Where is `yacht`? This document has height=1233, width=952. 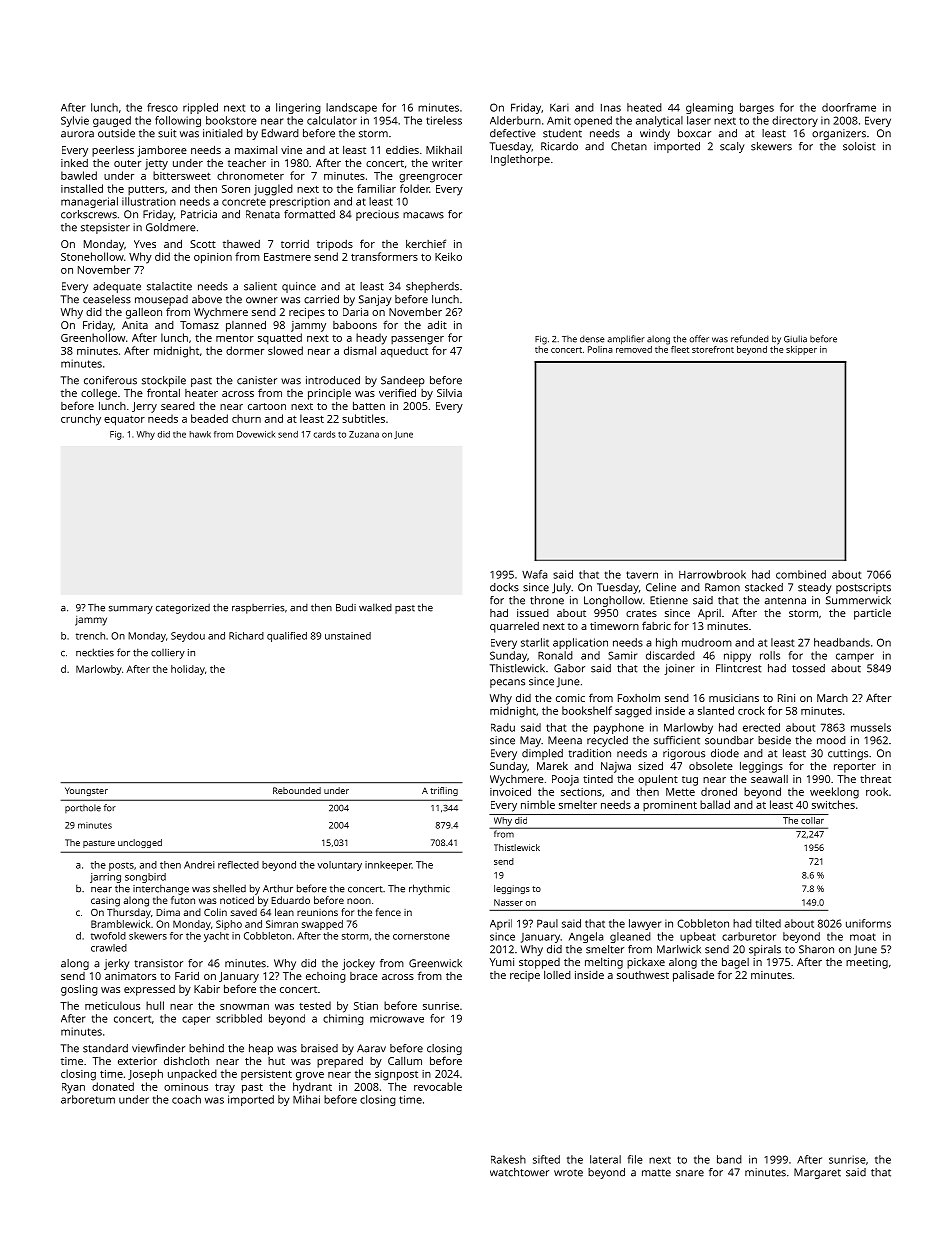
yacht is located at coordinates (216, 937).
